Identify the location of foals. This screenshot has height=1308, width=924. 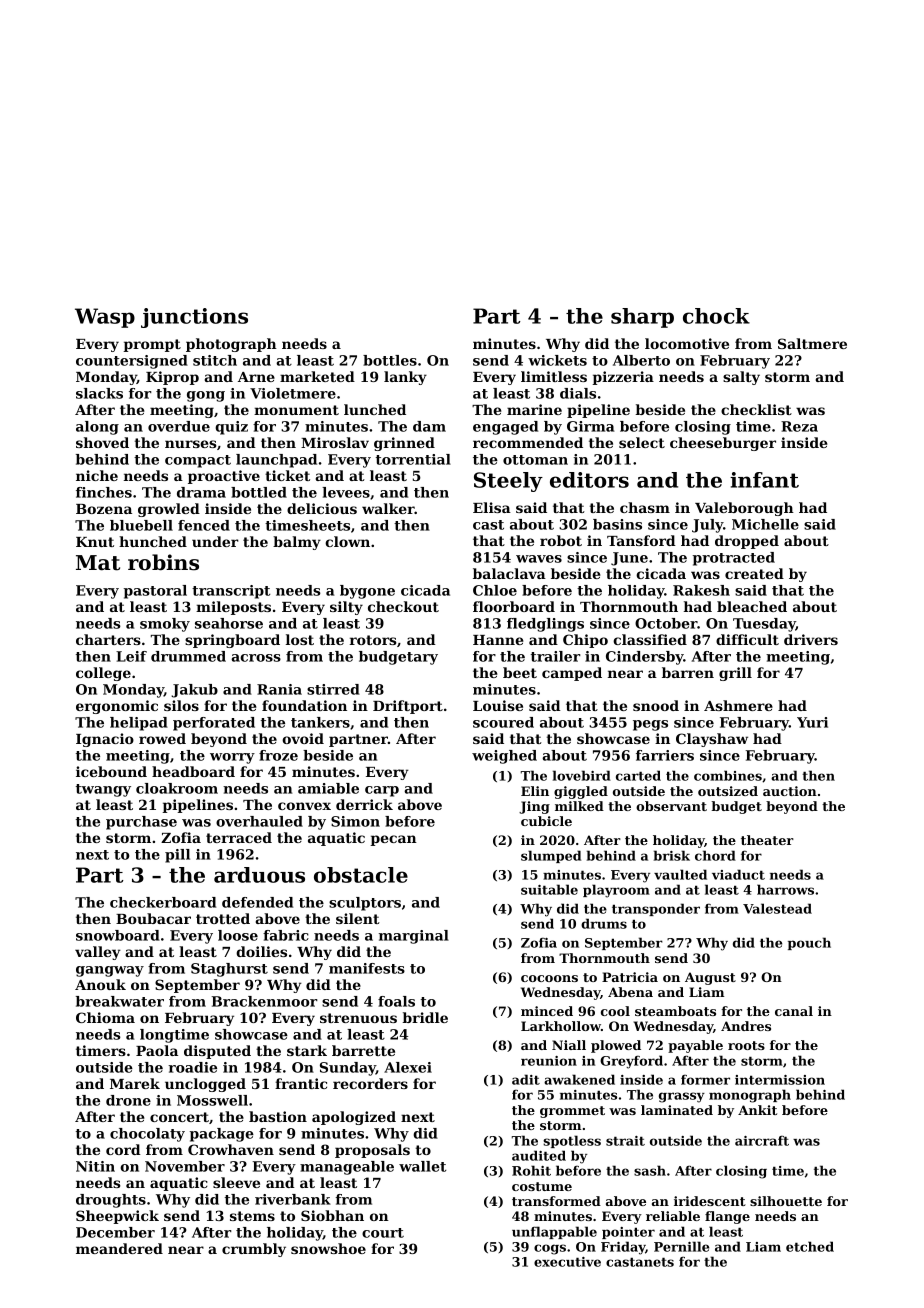
(396, 1001).
